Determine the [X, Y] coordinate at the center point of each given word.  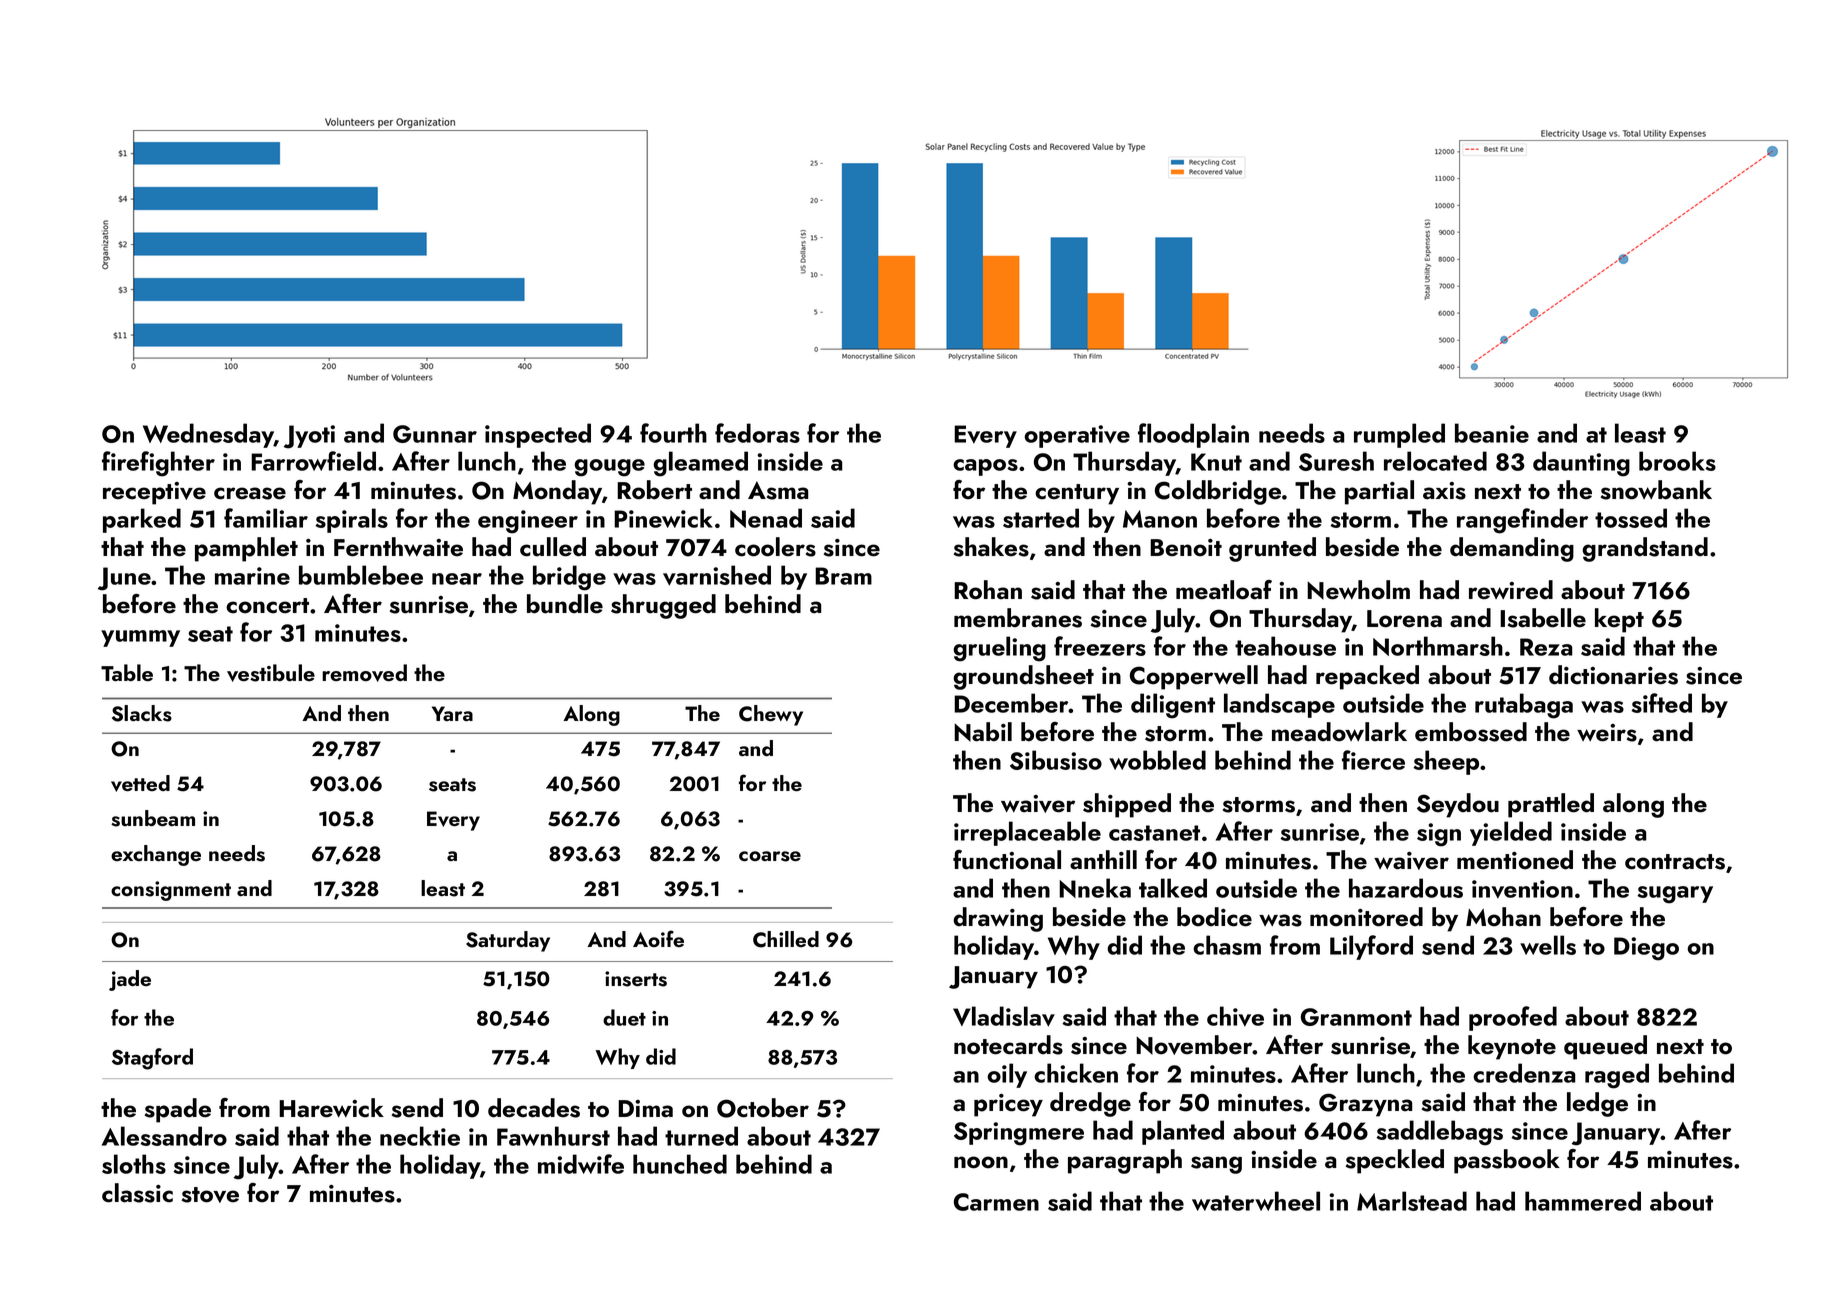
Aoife [658, 938]
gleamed [700, 464]
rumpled [1399, 435]
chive [1235, 1016]
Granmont [1356, 1017]
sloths [134, 1164]
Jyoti [309, 437]
